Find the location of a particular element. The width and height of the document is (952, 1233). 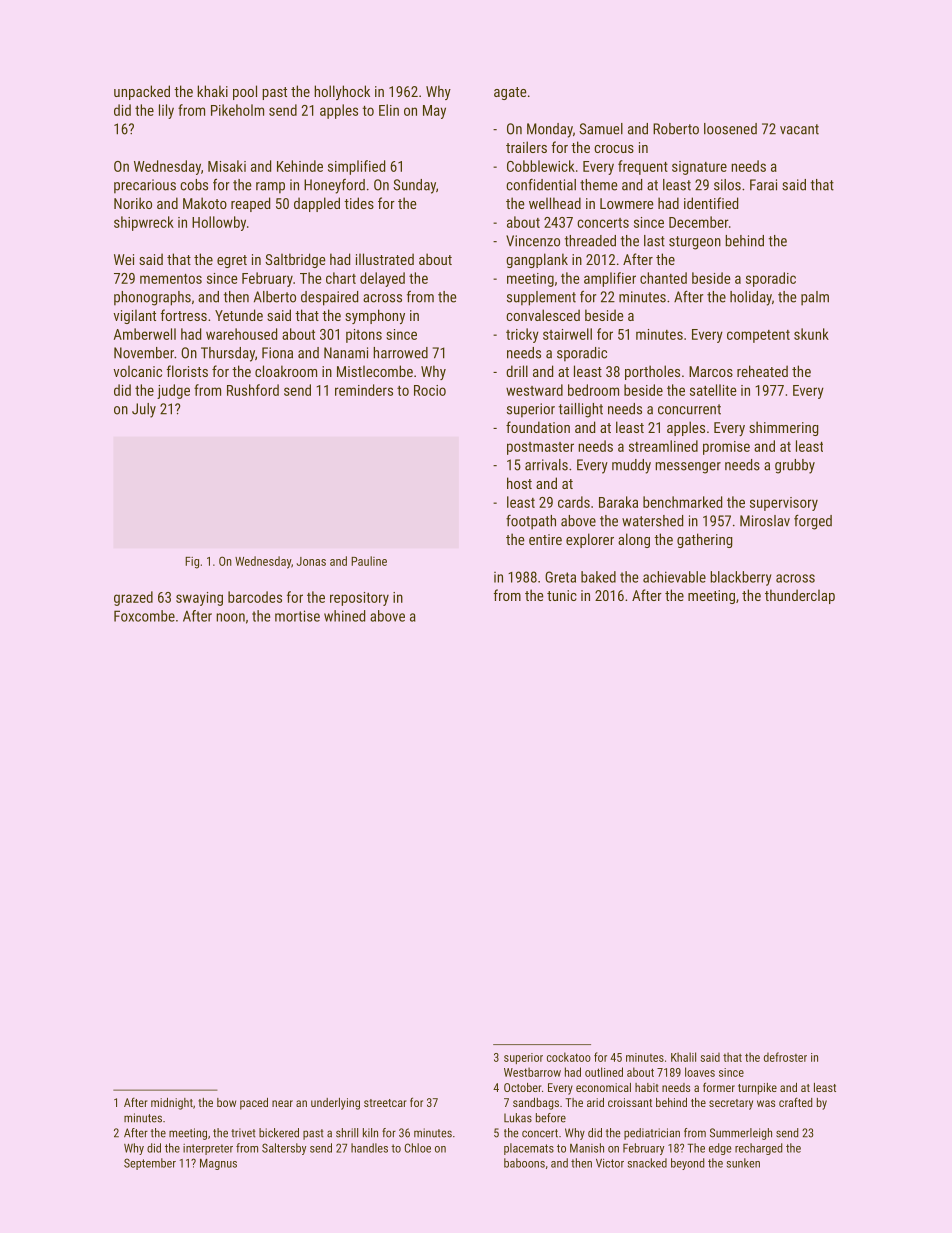

sunken is located at coordinates (743, 1163).
